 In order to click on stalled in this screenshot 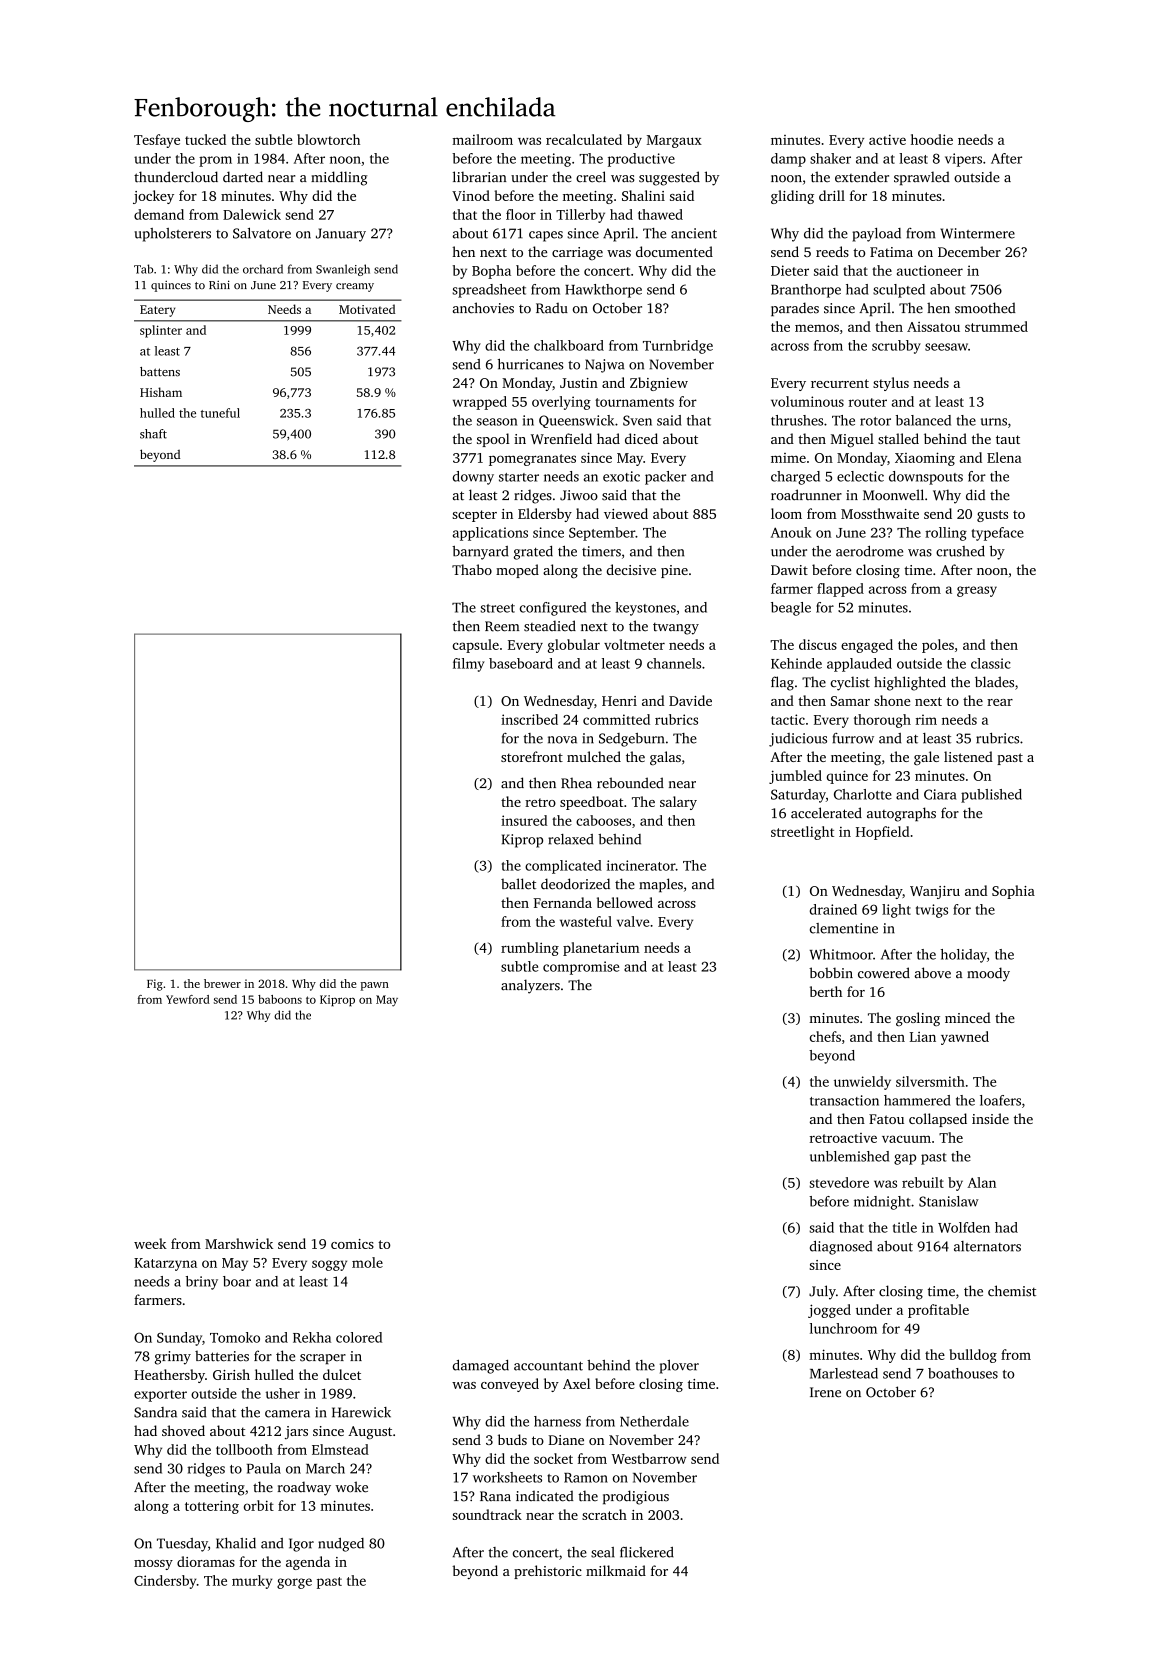, I will do `click(898, 438)`.
